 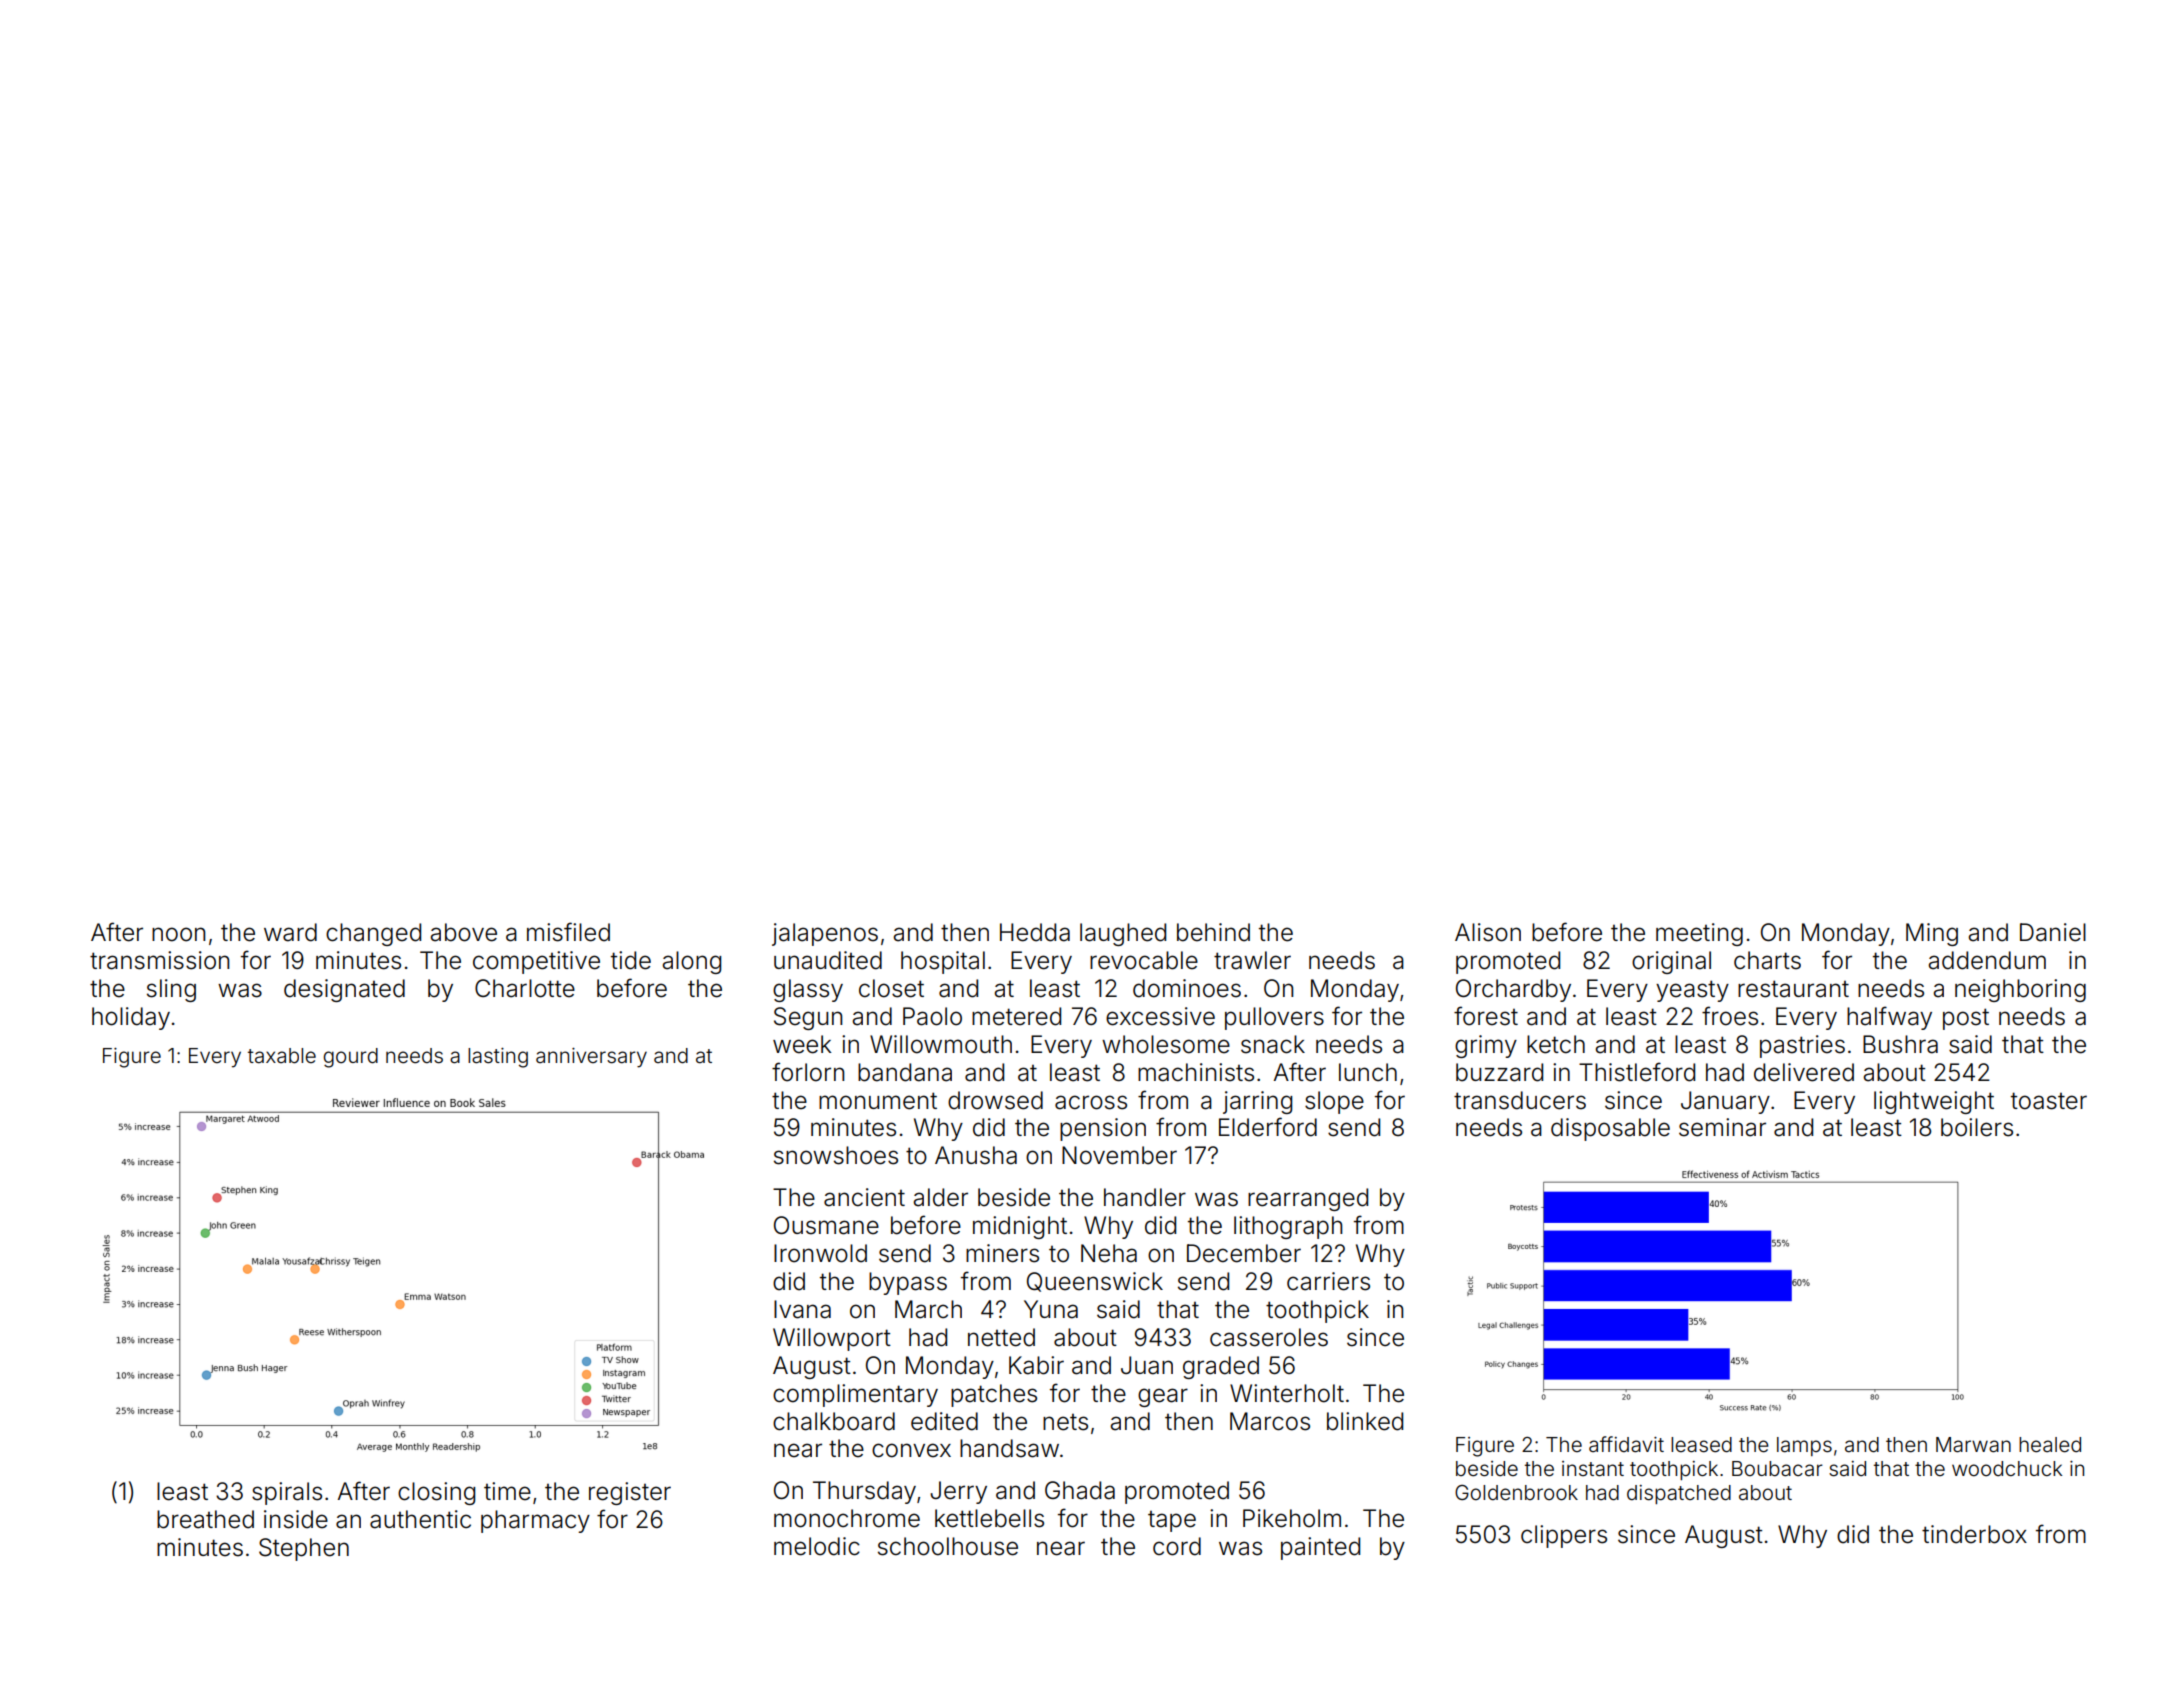 I want to click on Charlotte, so click(x=525, y=988).
